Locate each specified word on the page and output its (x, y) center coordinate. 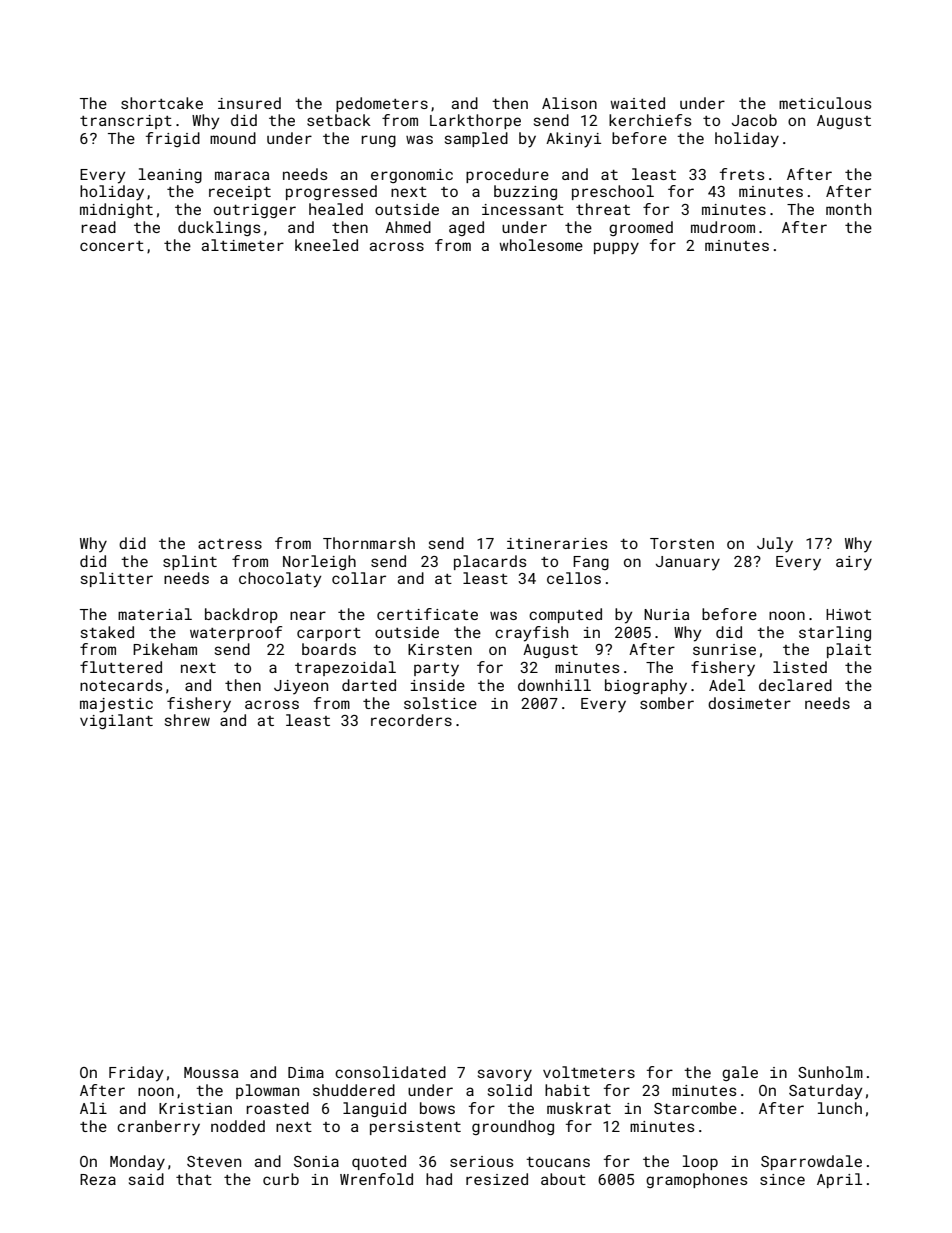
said (146, 1179)
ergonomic (412, 176)
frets (742, 174)
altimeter (243, 245)
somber (667, 703)
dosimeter (749, 703)
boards (329, 649)
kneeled (326, 245)
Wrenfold (376, 1179)
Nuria (666, 614)
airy (854, 563)
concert (112, 246)
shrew (187, 720)
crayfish (531, 634)
